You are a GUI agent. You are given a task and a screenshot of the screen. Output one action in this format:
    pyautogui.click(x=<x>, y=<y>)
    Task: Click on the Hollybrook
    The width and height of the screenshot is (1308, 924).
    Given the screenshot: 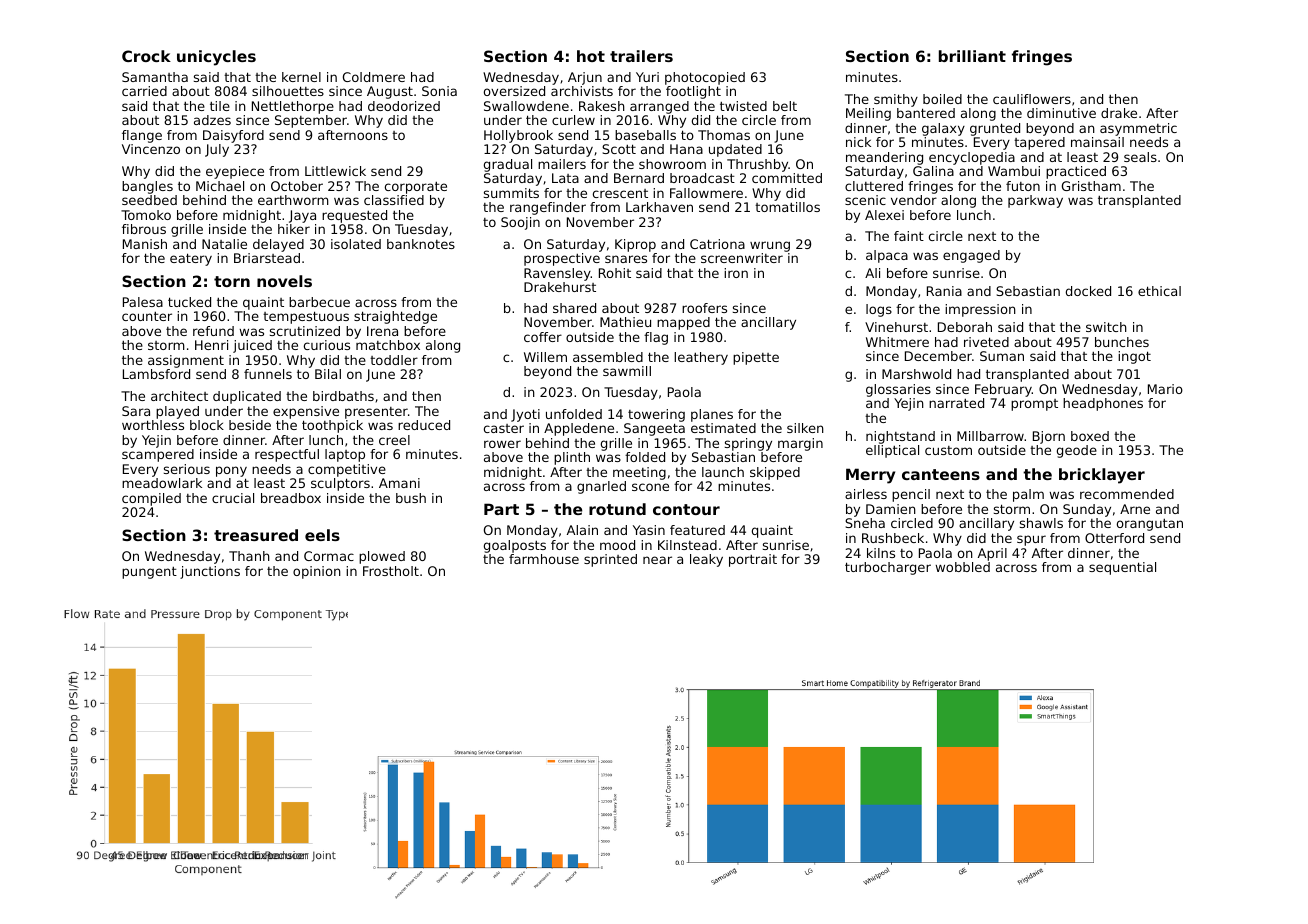 What is the action you would take?
    pyautogui.click(x=518, y=136)
